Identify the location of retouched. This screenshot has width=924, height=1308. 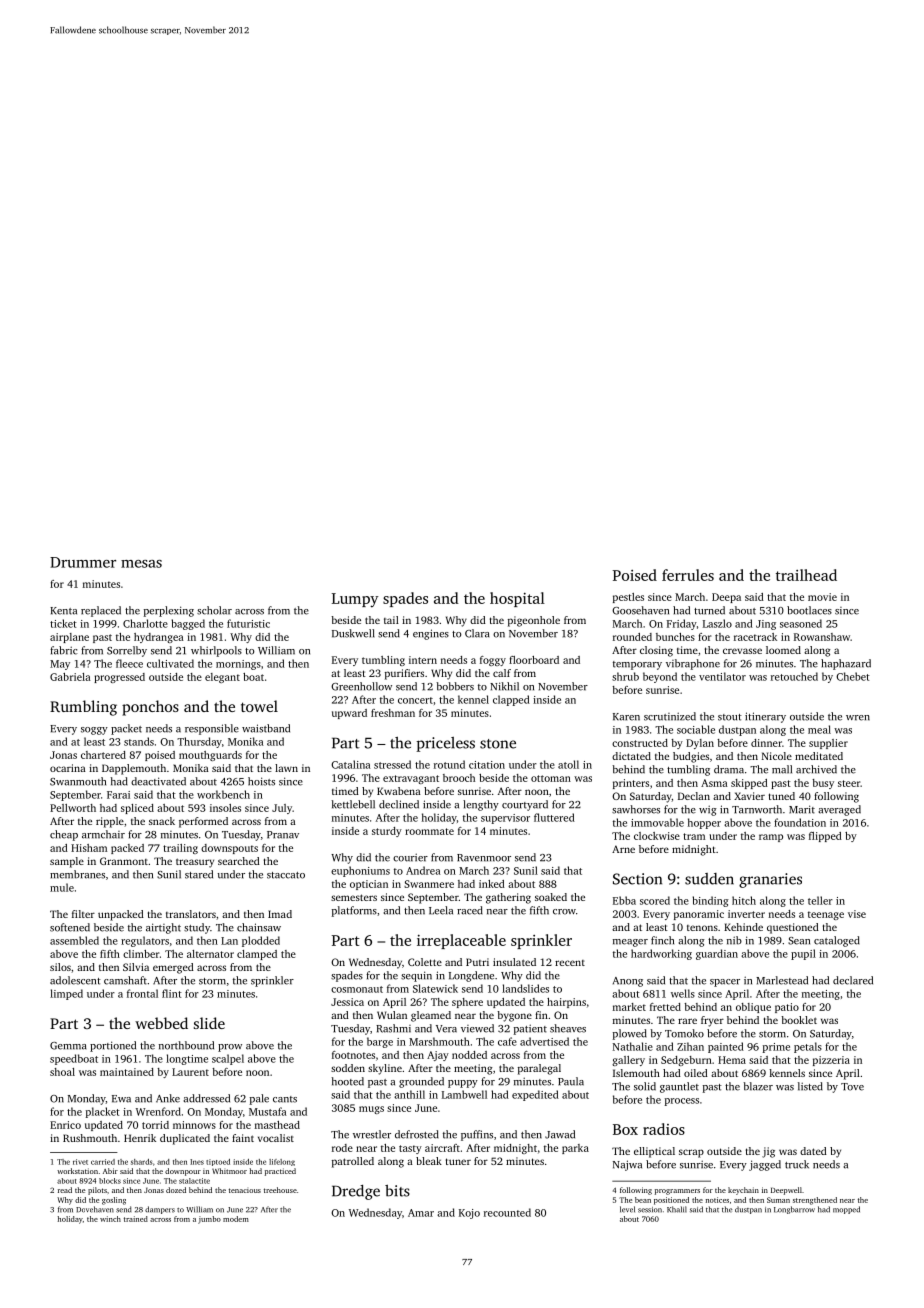
(794, 676).
